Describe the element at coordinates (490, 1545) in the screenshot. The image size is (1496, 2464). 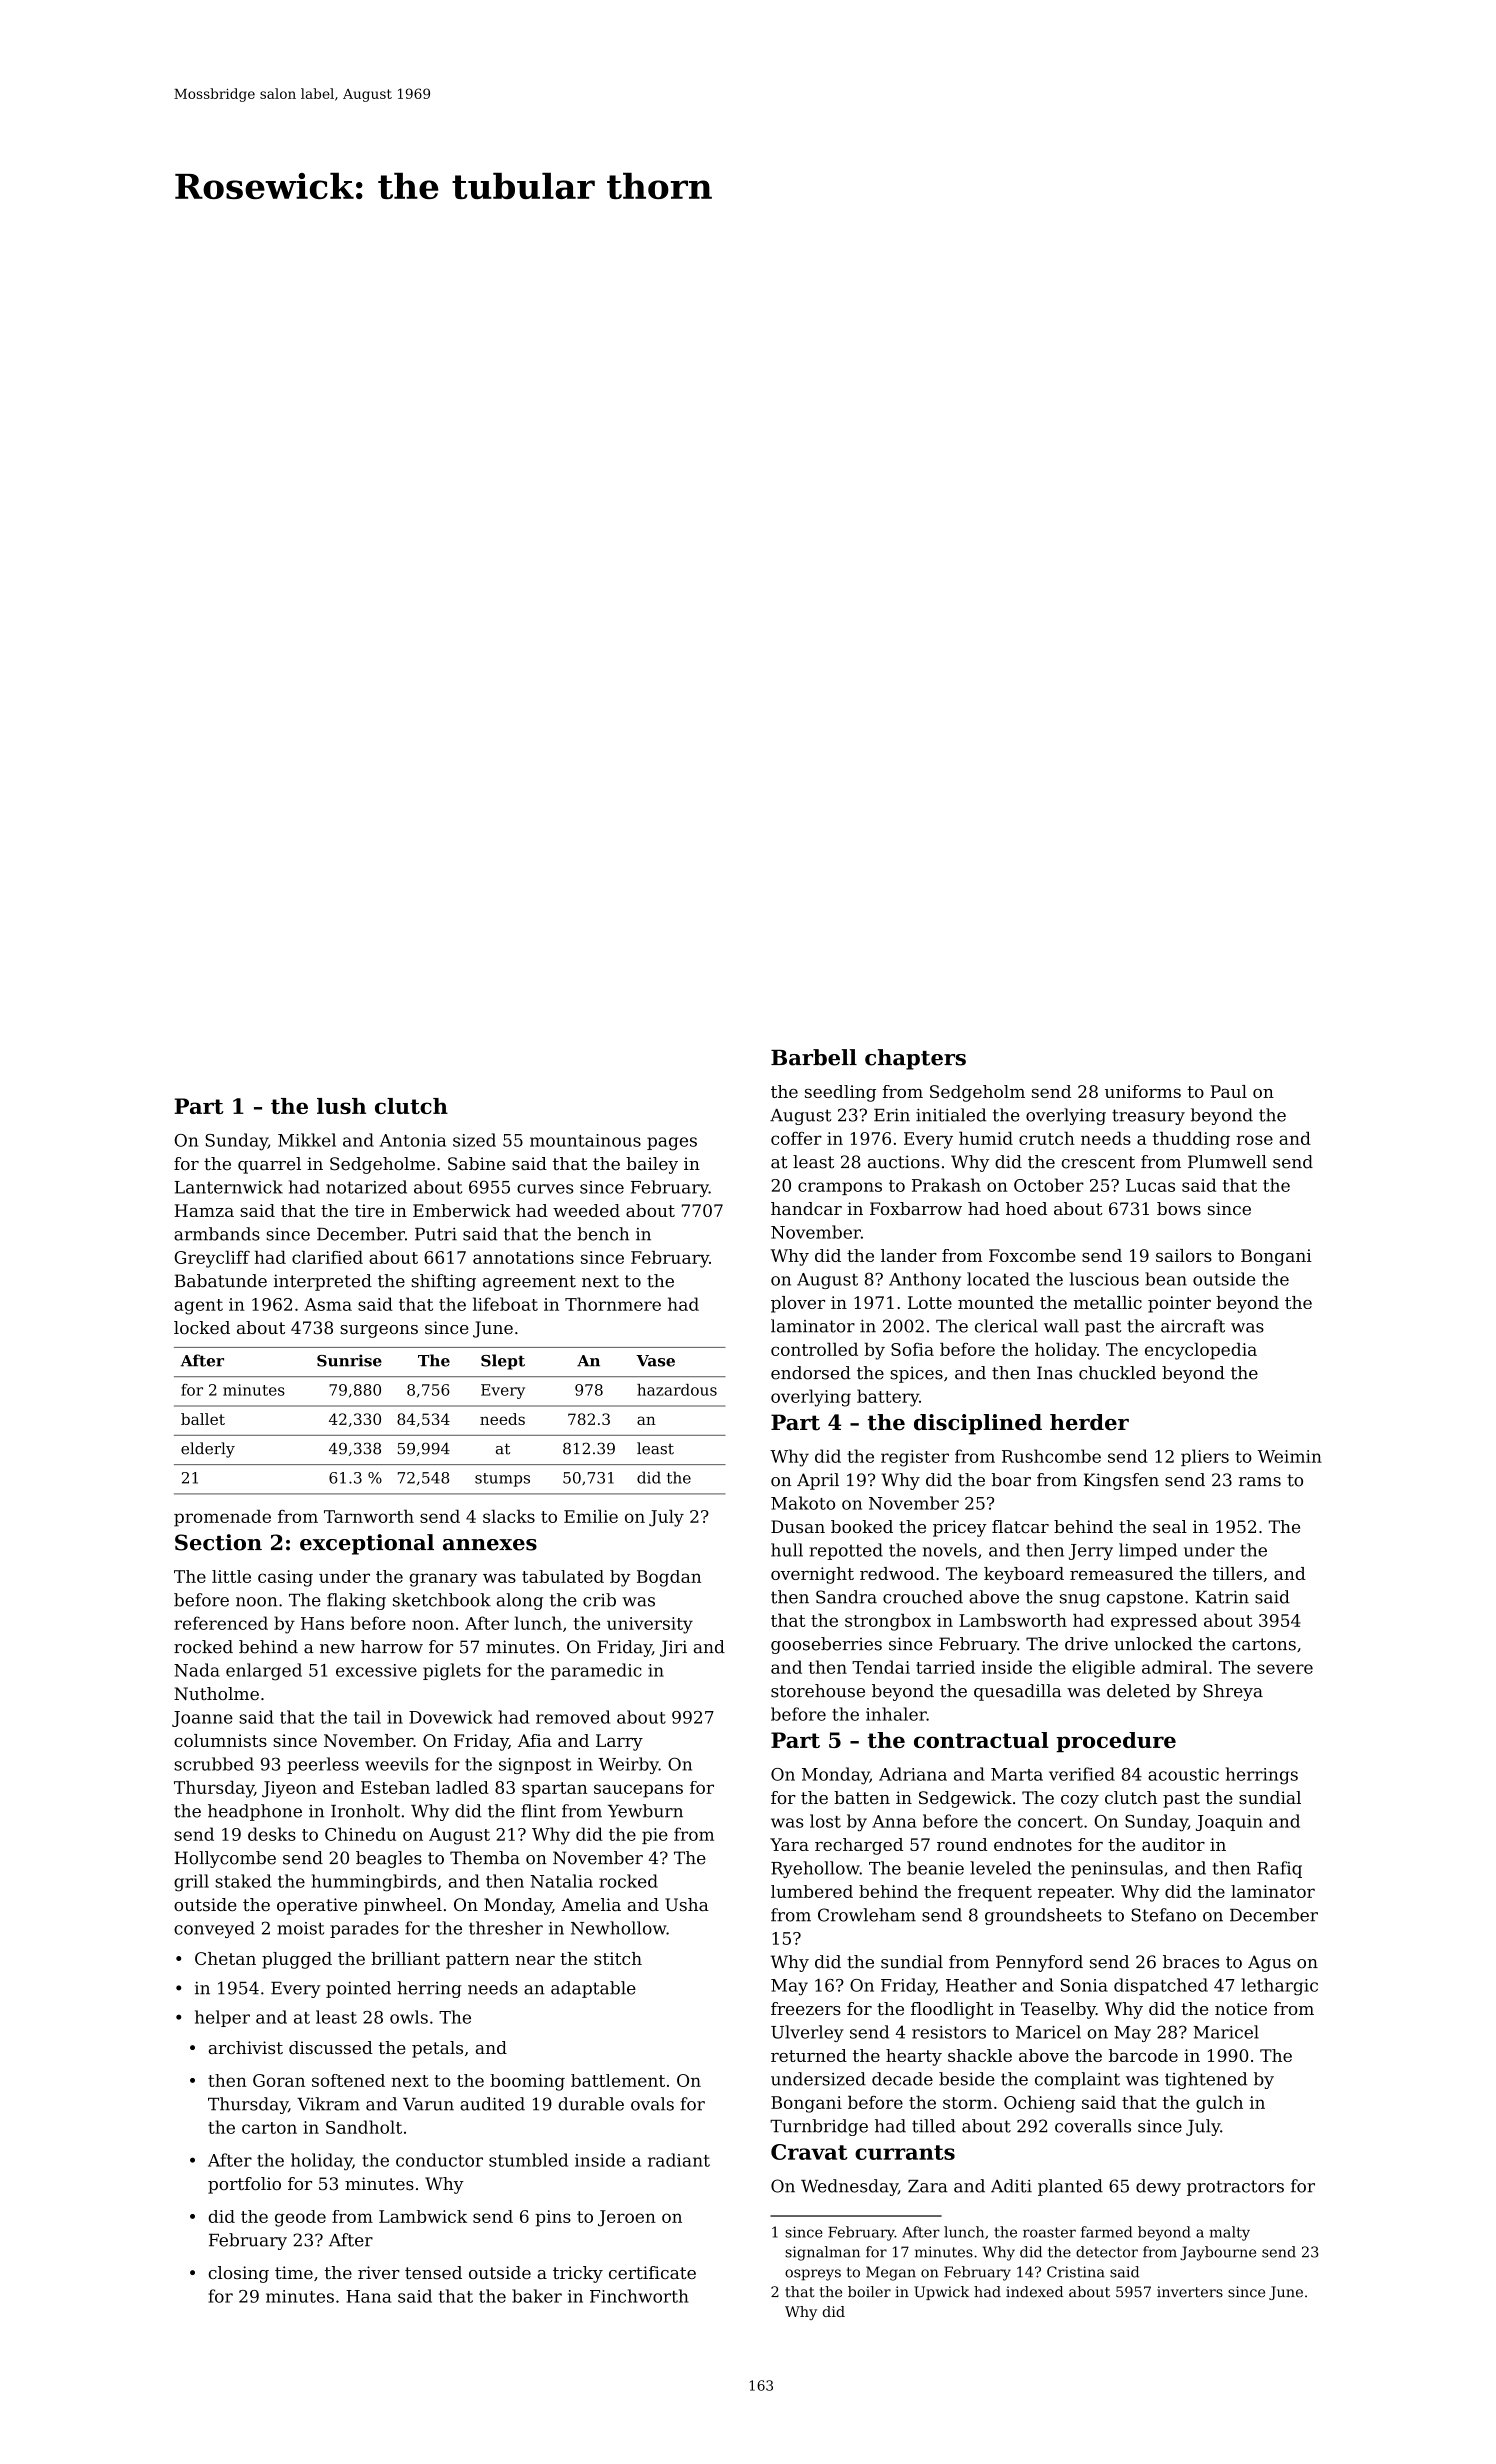
I see `annexes` at that location.
